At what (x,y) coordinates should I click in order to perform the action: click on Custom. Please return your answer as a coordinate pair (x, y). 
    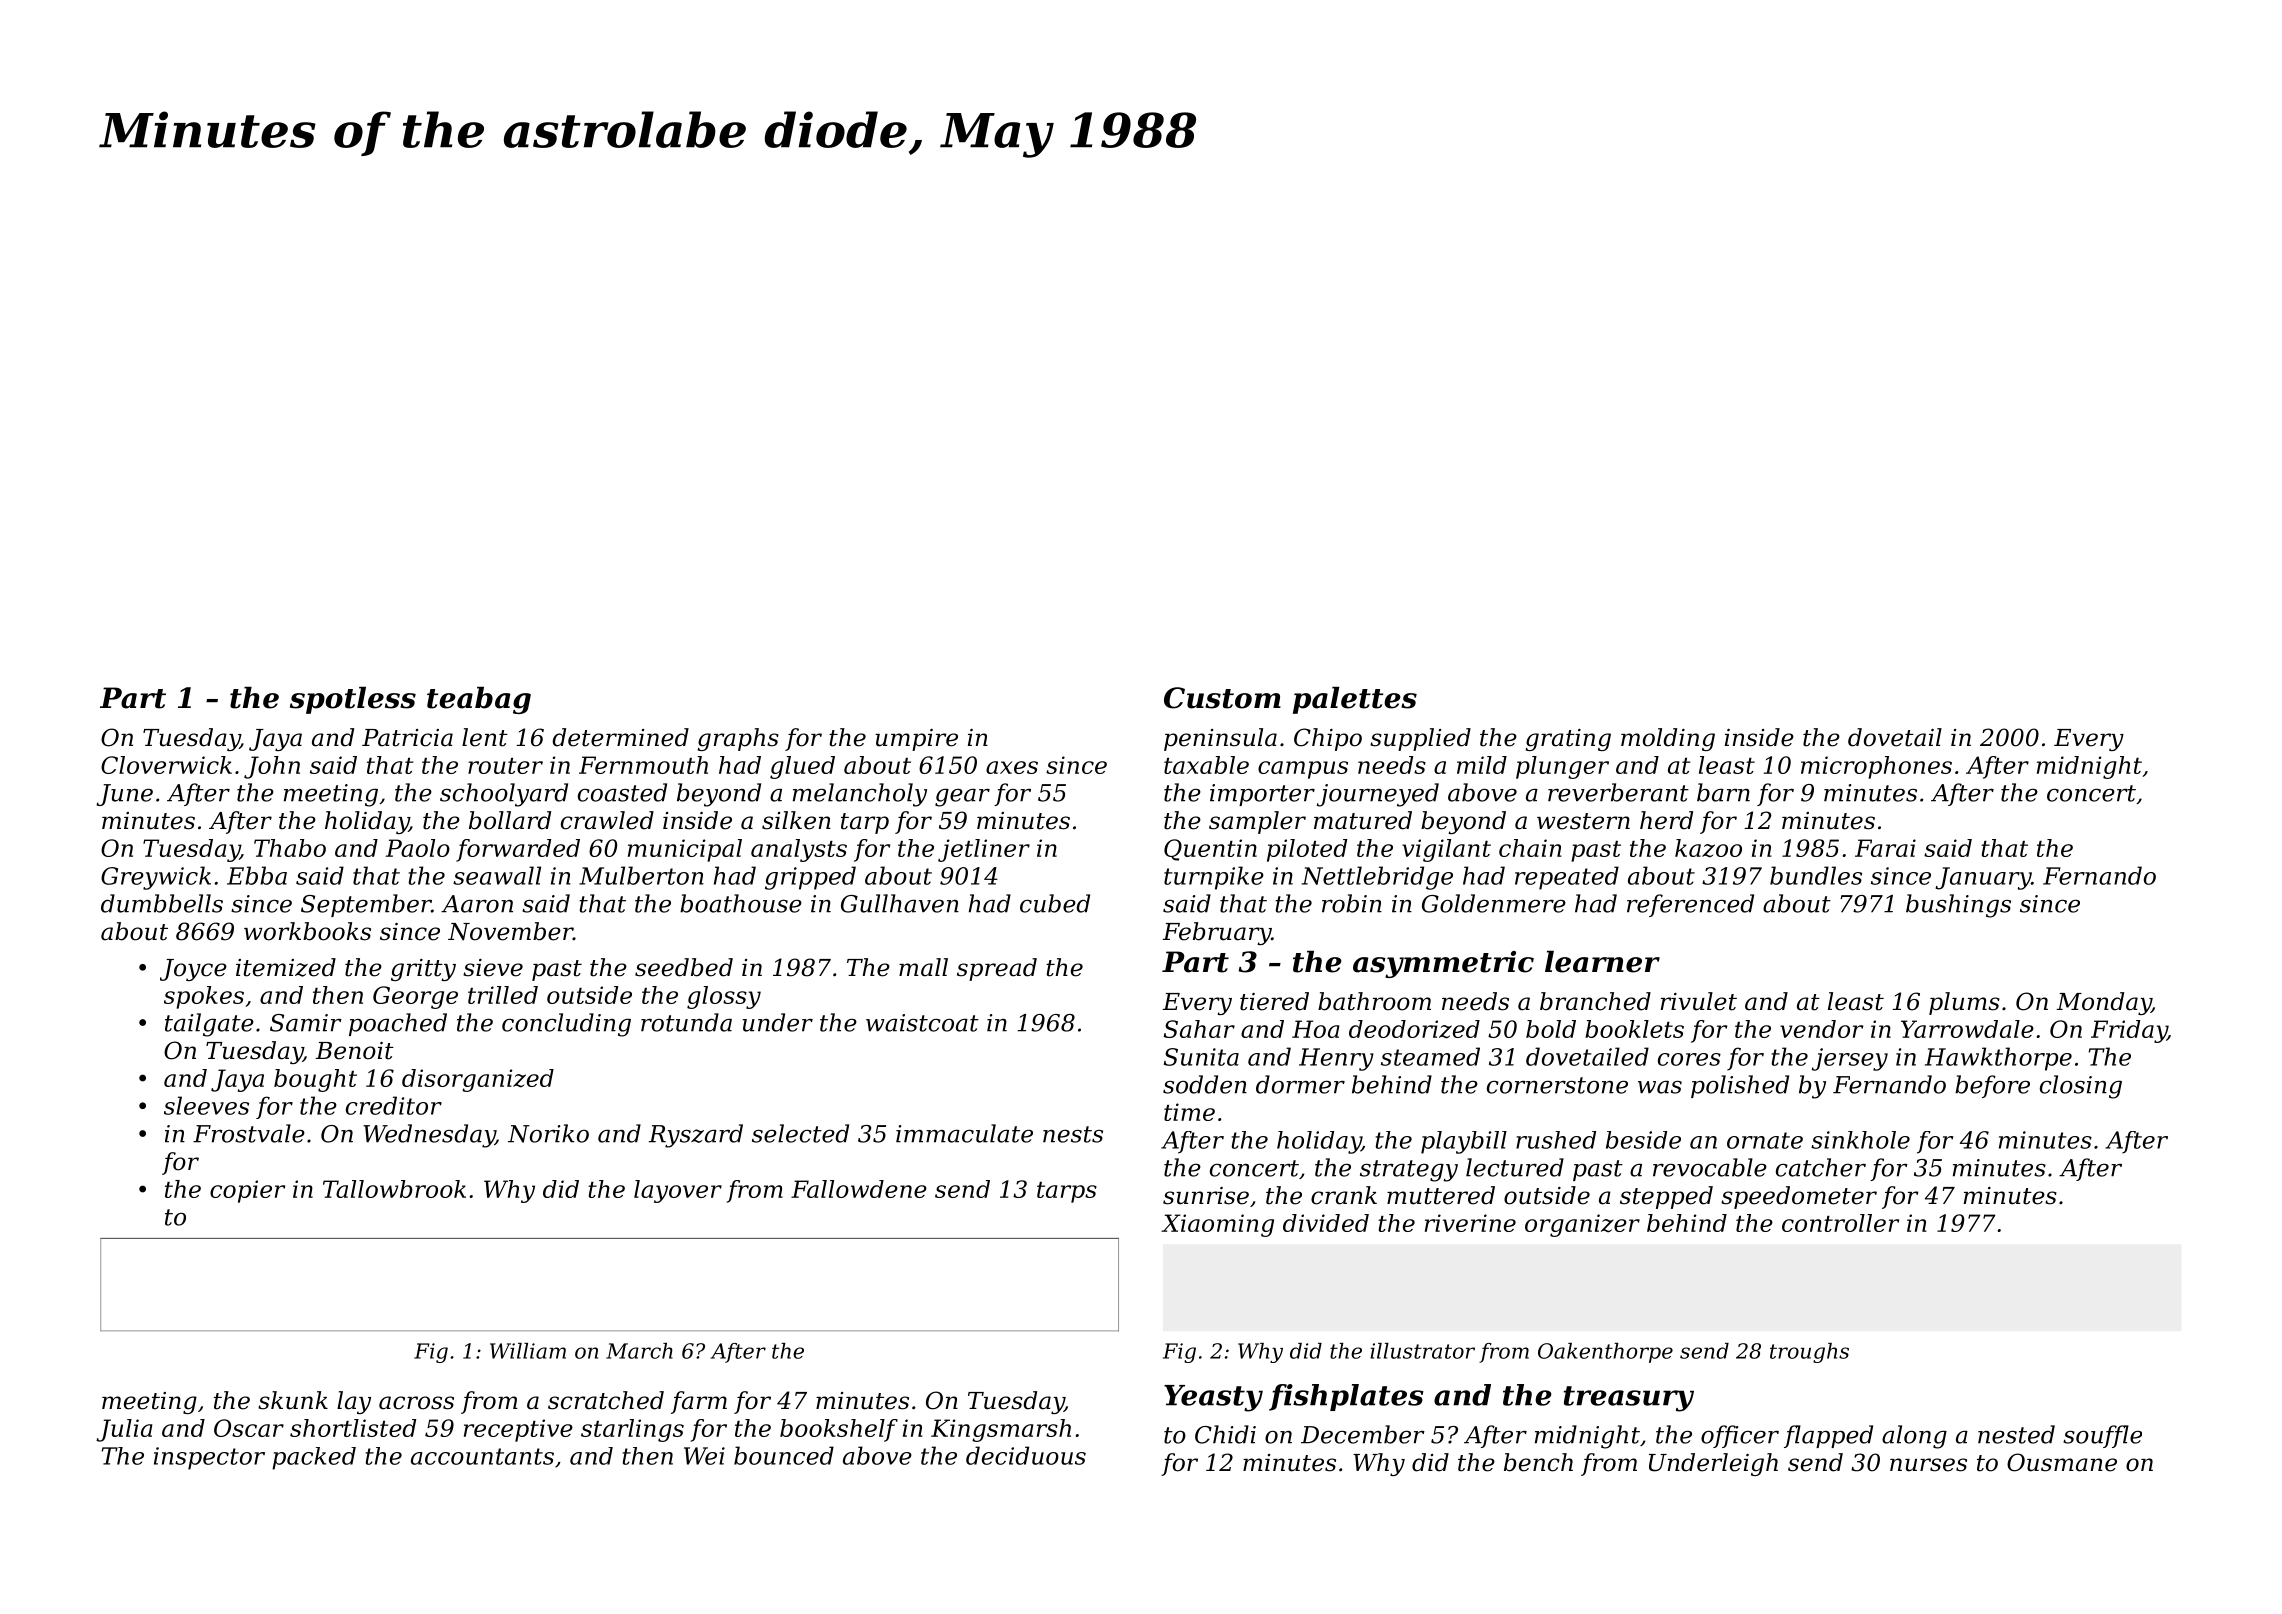
    Looking at the image, I should click on (1222, 698).
